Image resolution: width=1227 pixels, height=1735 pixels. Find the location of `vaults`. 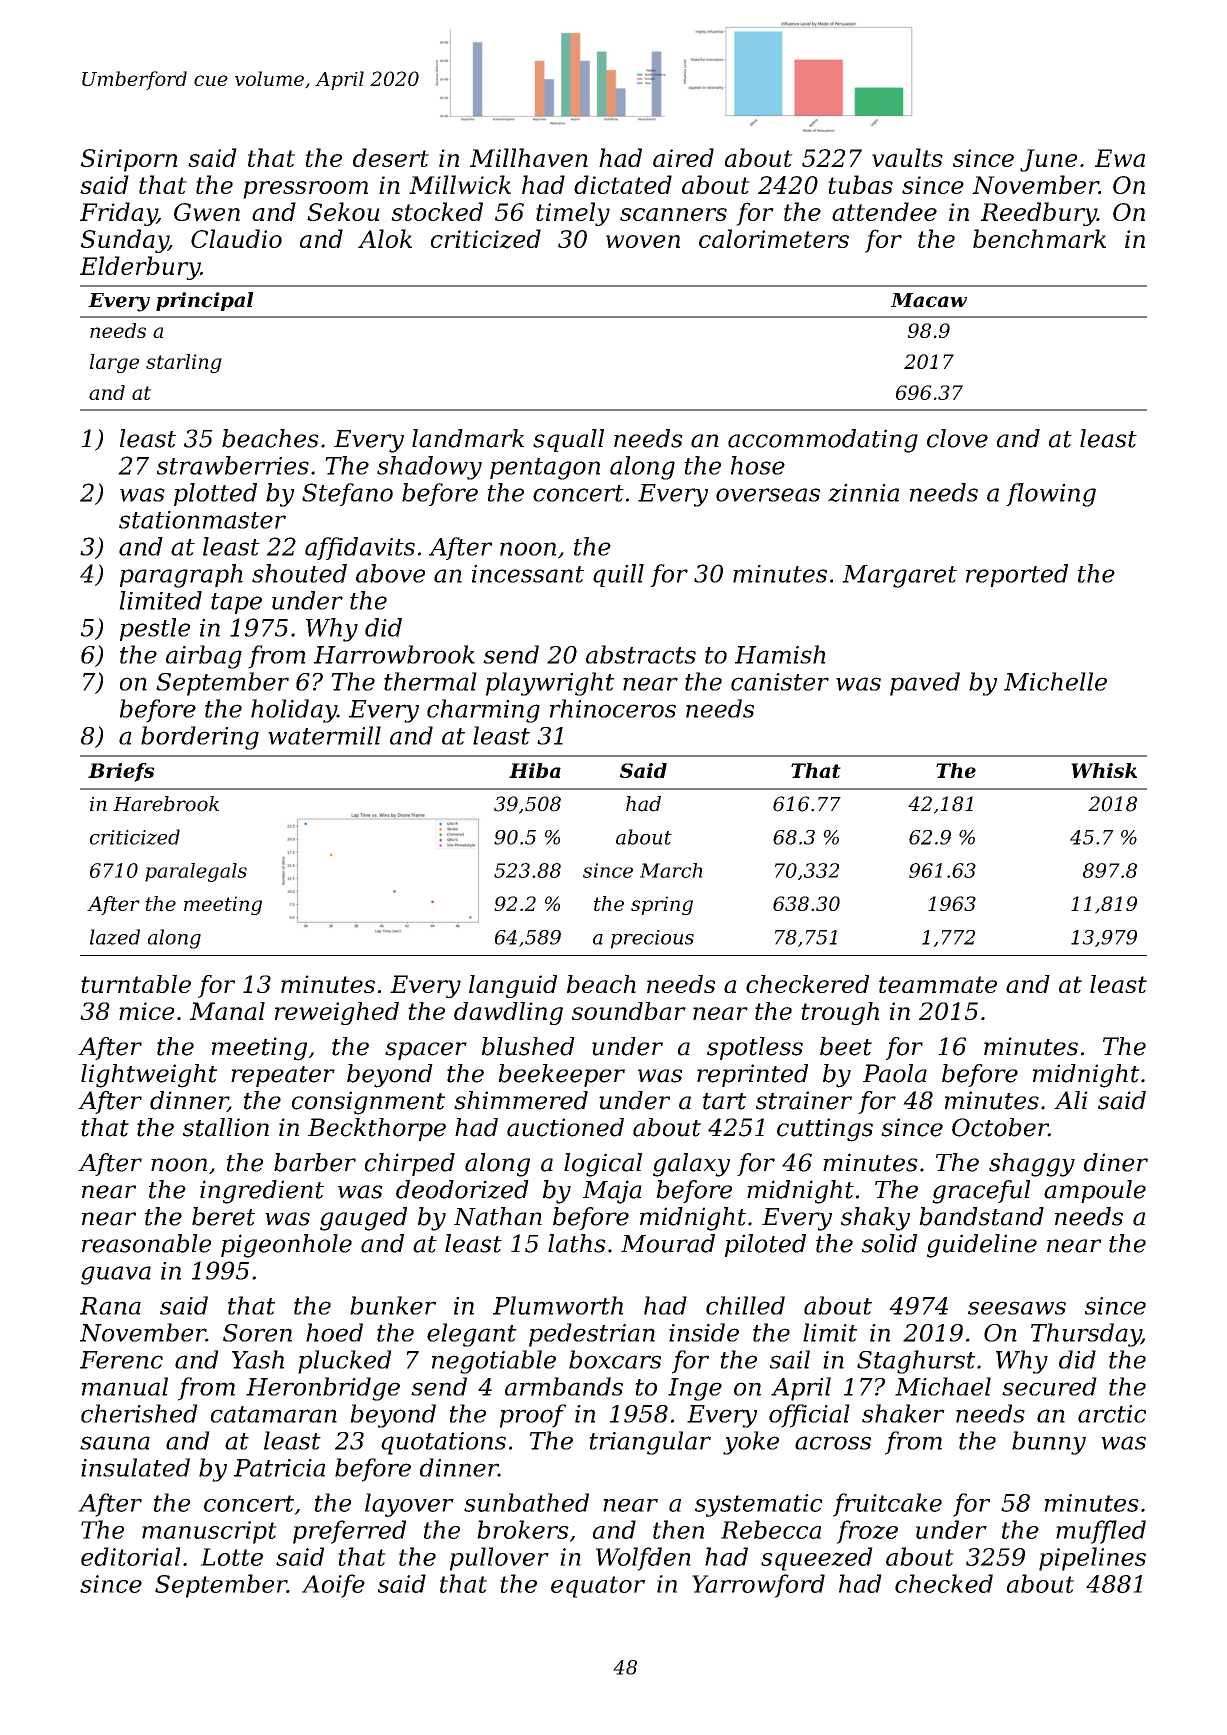

vaults is located at coordinates (907, 157).
